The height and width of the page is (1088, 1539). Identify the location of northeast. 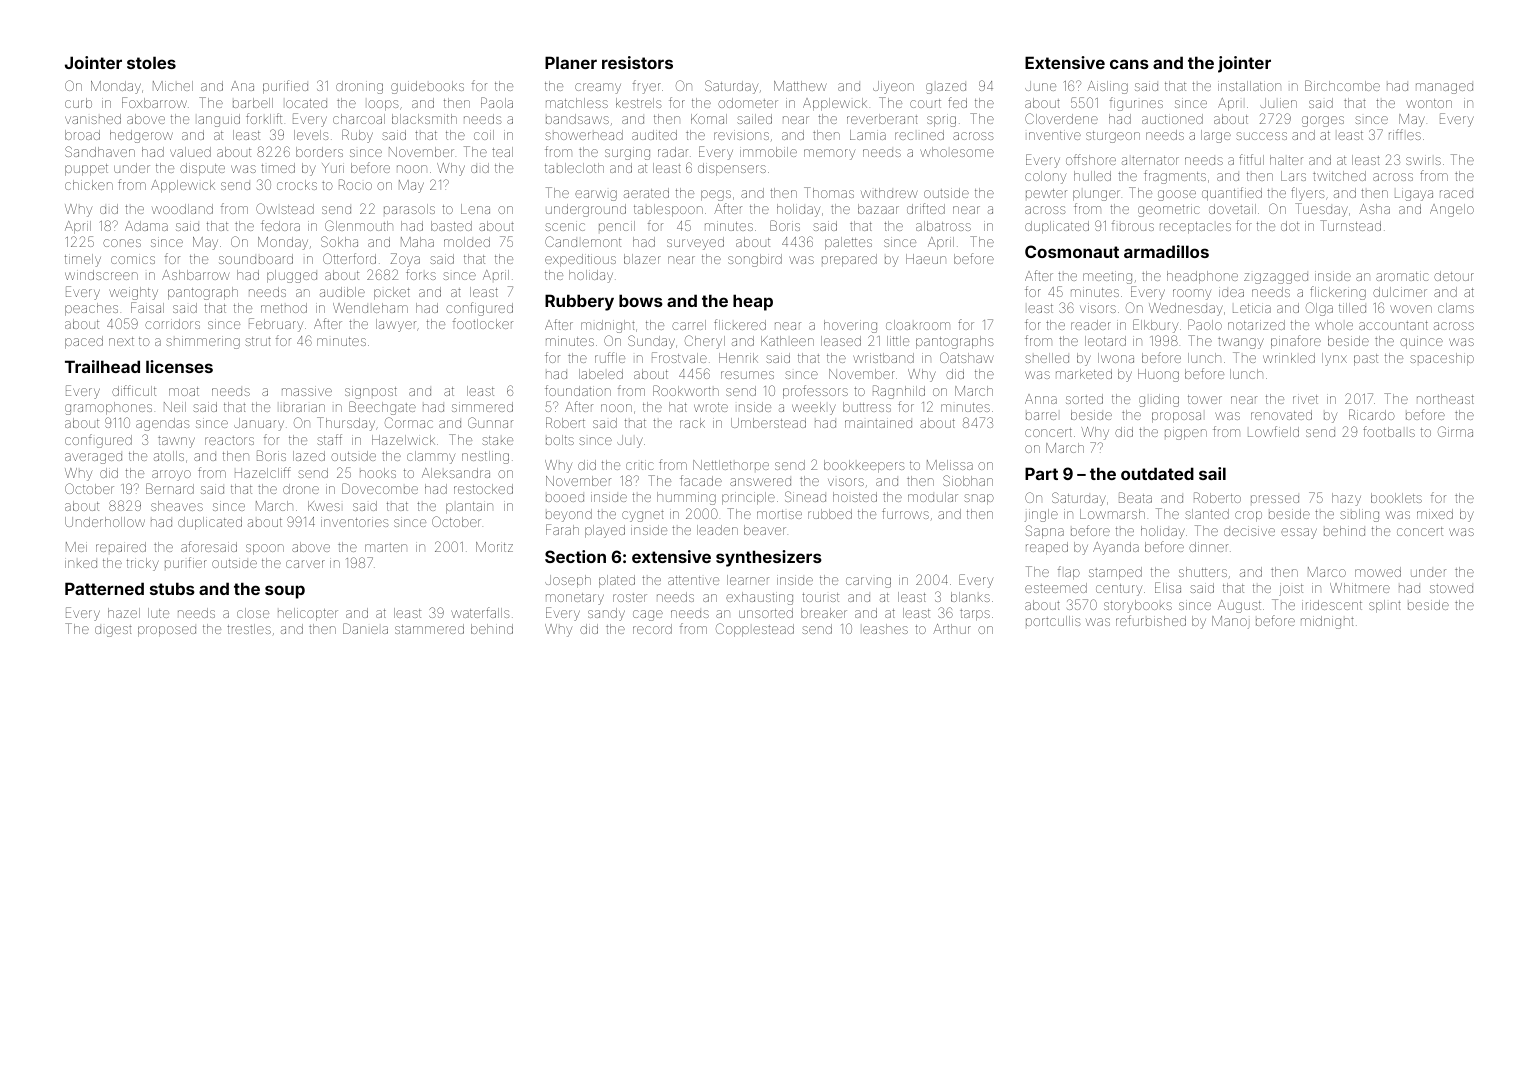
(1445, 399).
